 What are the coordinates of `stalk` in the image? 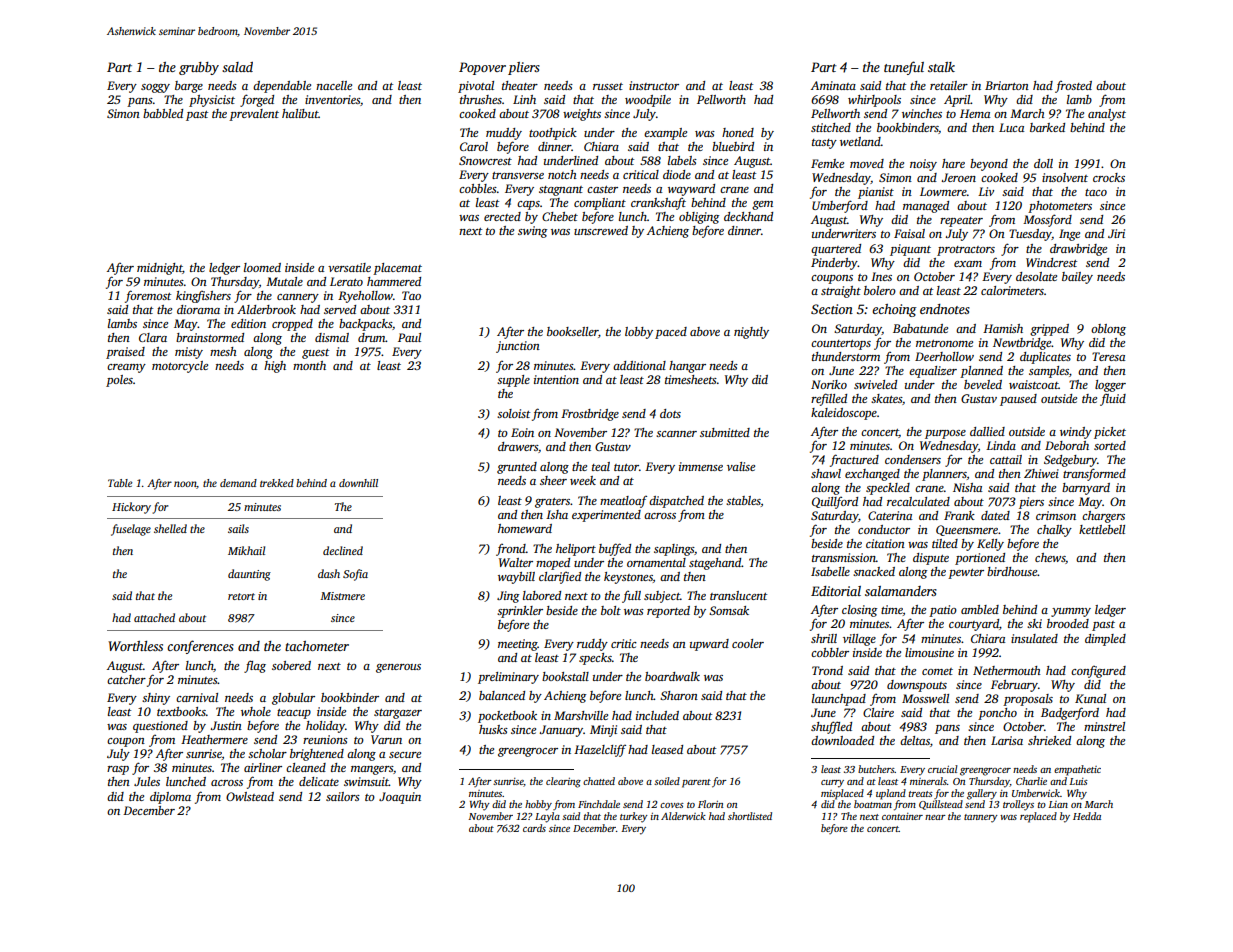 It's located at (941, 67).
